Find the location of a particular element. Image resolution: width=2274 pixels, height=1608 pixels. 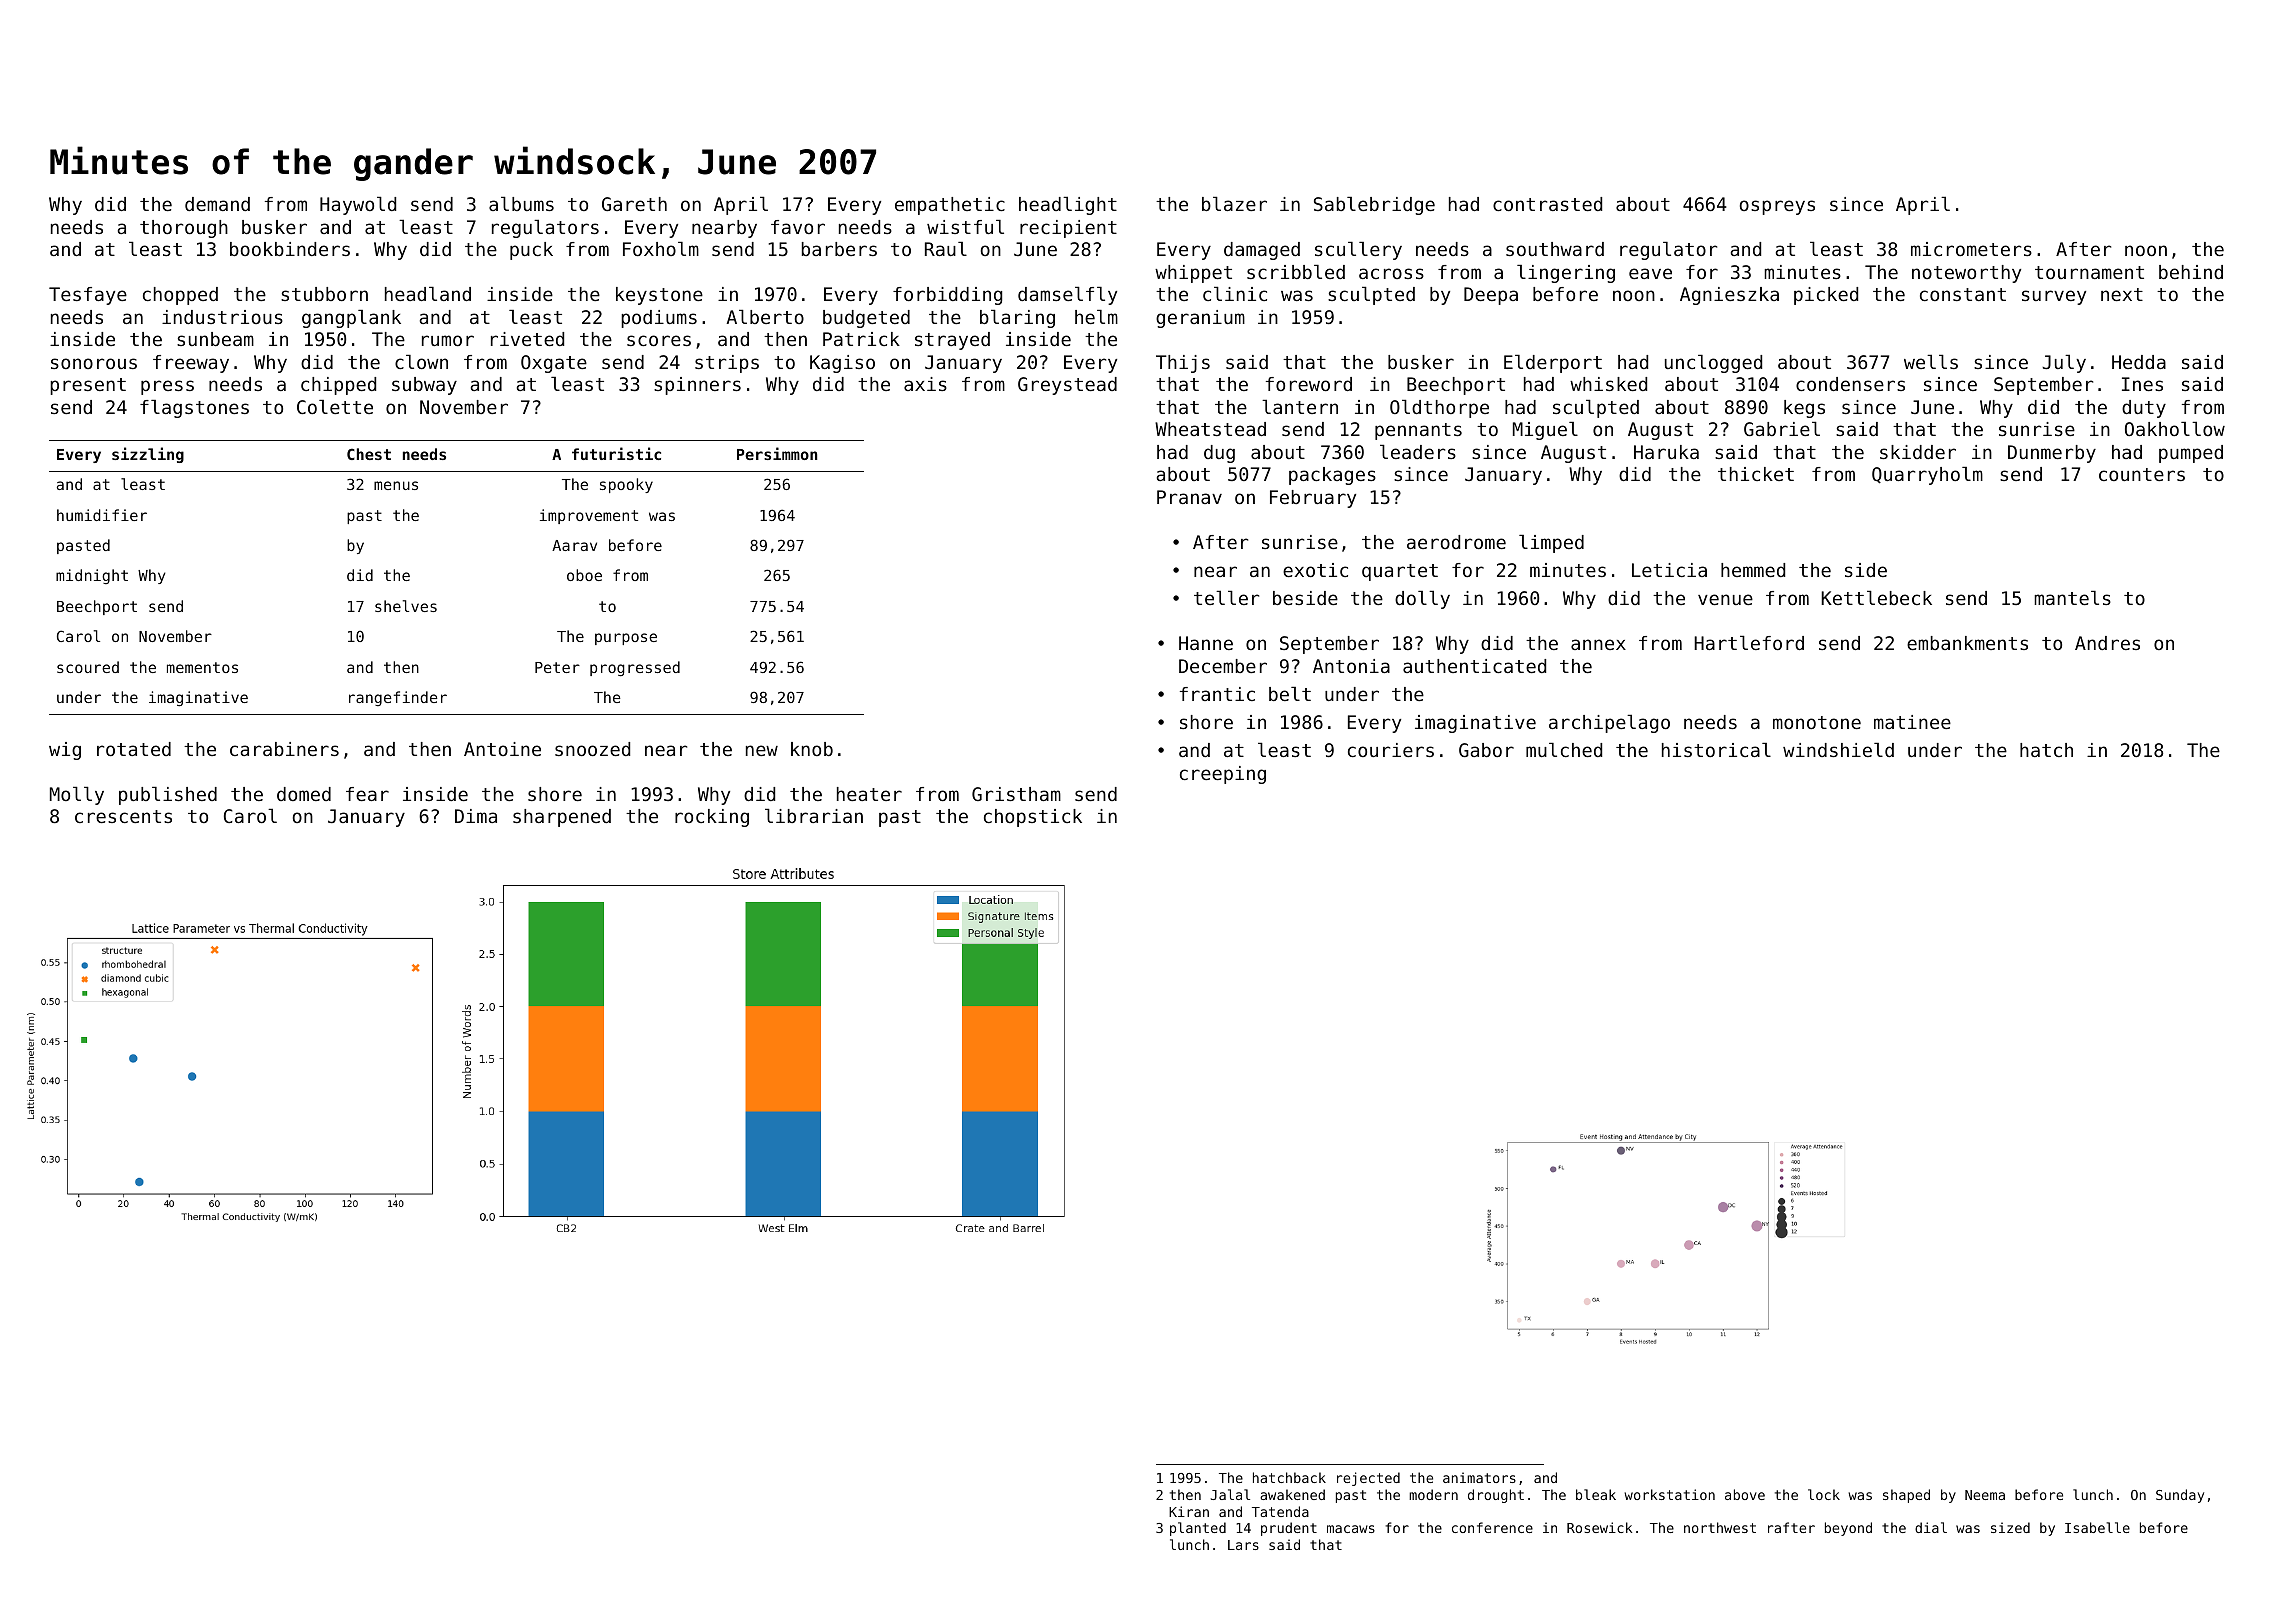

creeping is located at coordinates (1223, 775).
